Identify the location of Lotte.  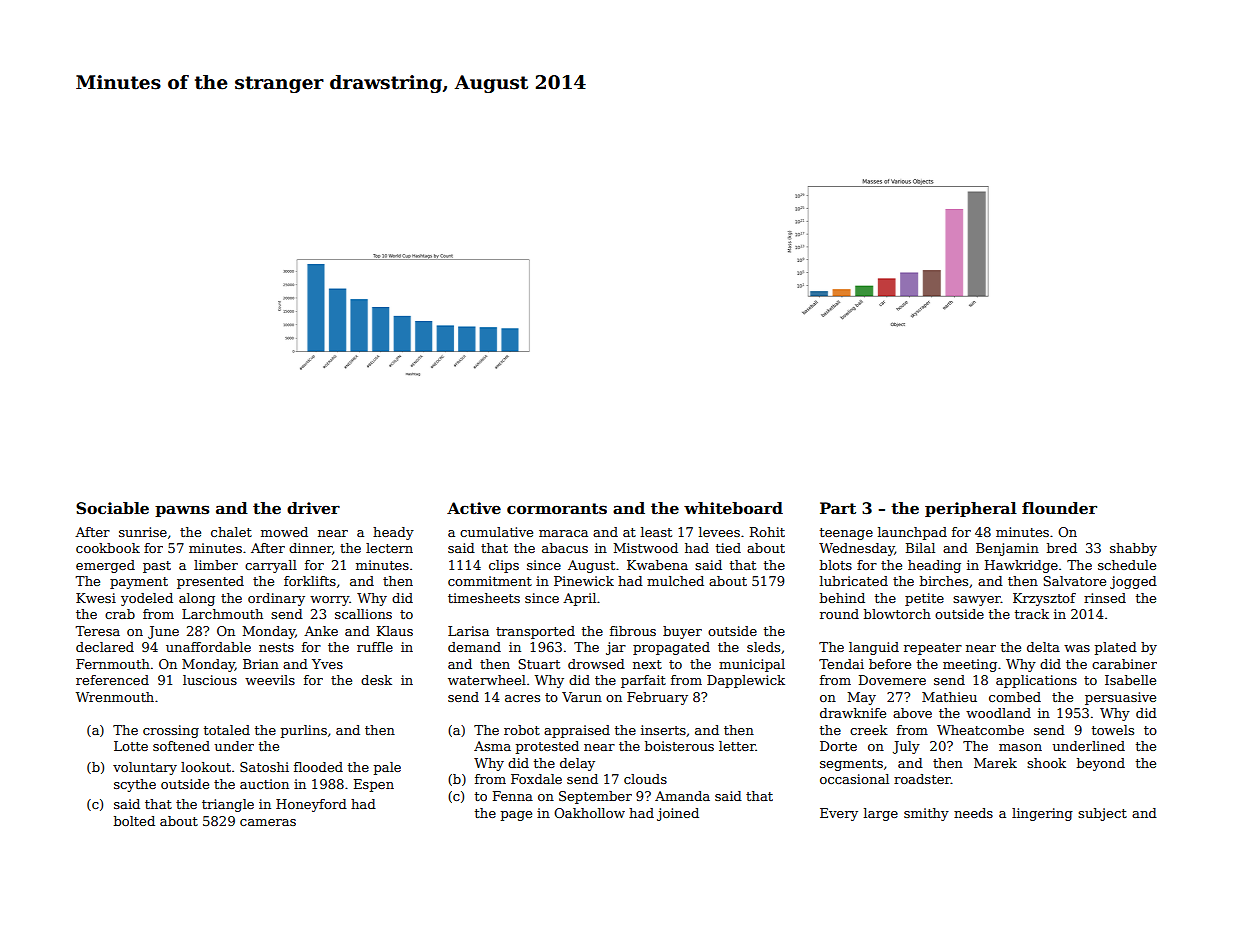
(131, 746).
